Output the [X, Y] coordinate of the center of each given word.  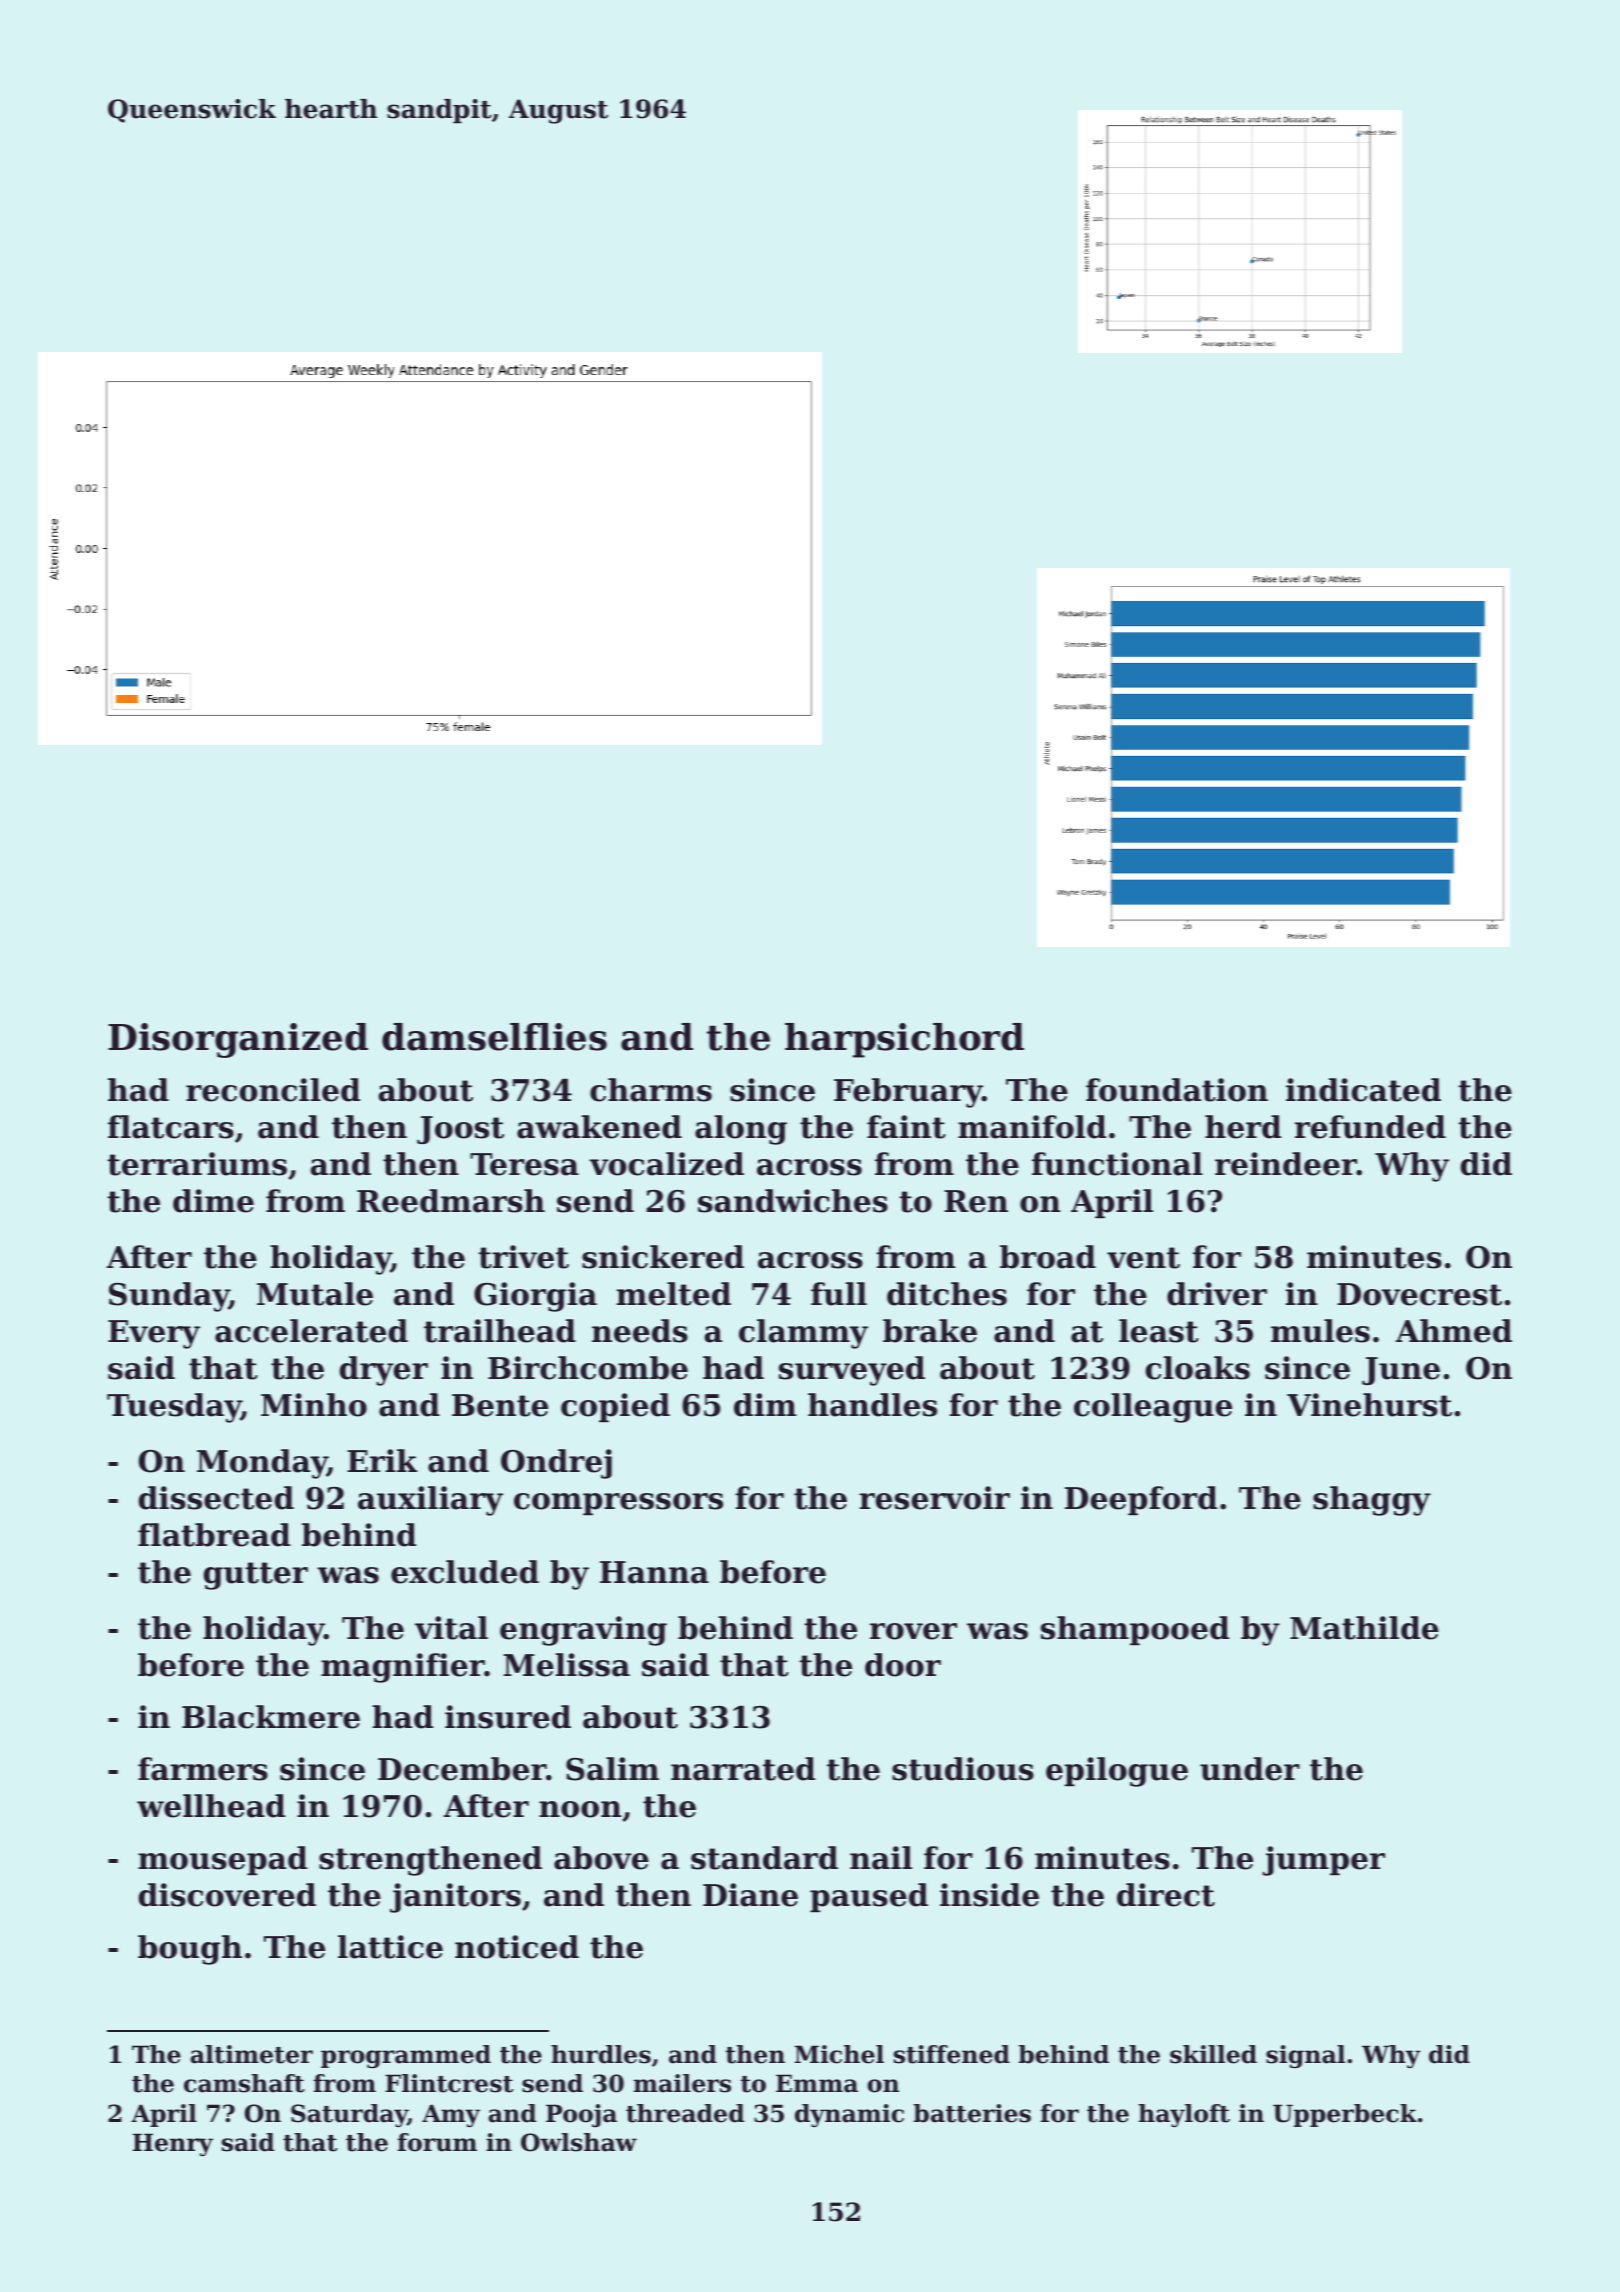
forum [437, 2142]
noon [580, 1809]
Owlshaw [579, 2142]
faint [906, 1127]
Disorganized [238, 1040]
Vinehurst [1369, 1405]
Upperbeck [1345, 2115]
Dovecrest [1419, 1294]
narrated [743, 1769]
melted [674, 1294]
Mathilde [1364, 1628]
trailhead [500, 1331]
